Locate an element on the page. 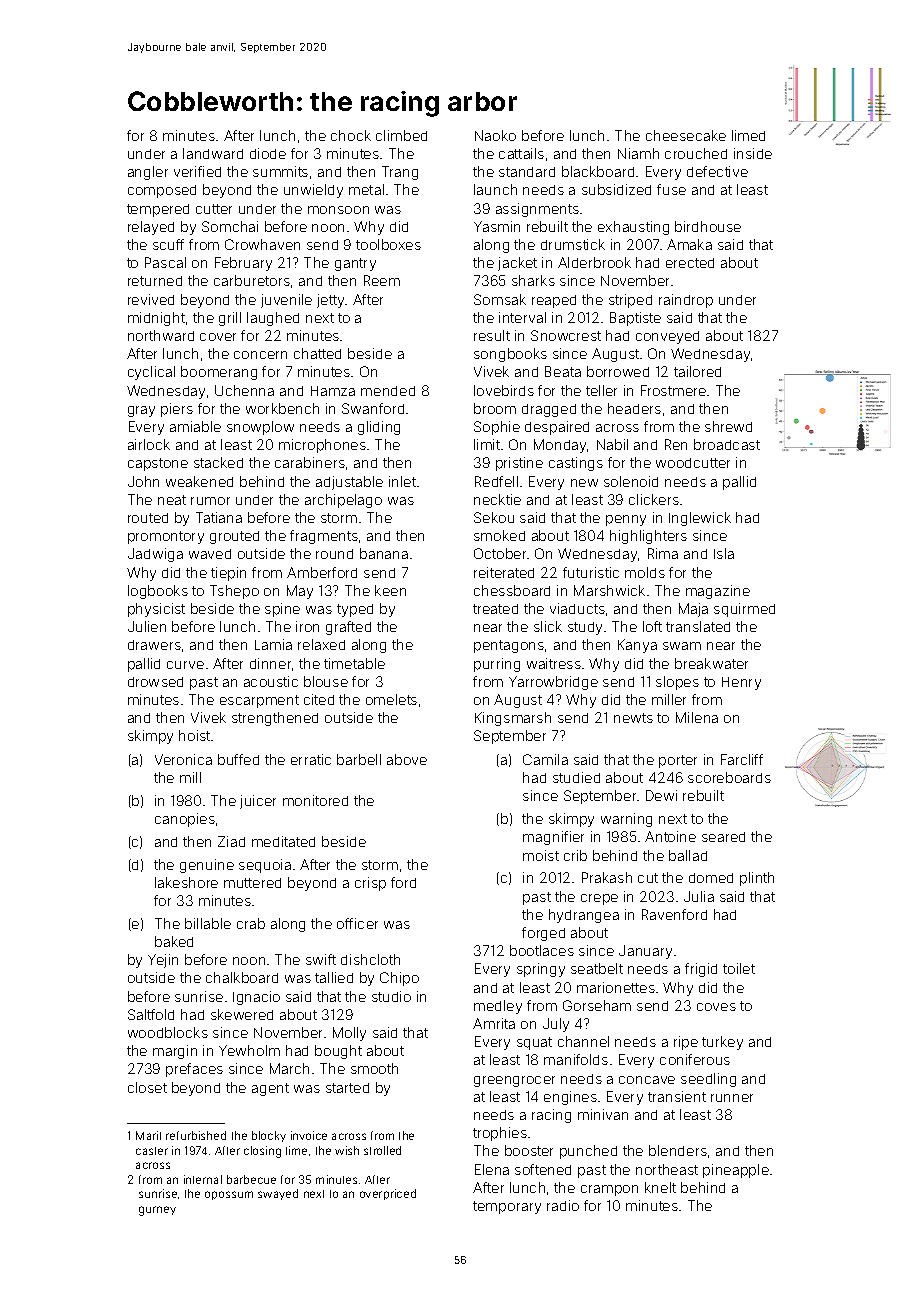 This page has width=908, height=1316. tiepin is located at coordinates (228, 574).
